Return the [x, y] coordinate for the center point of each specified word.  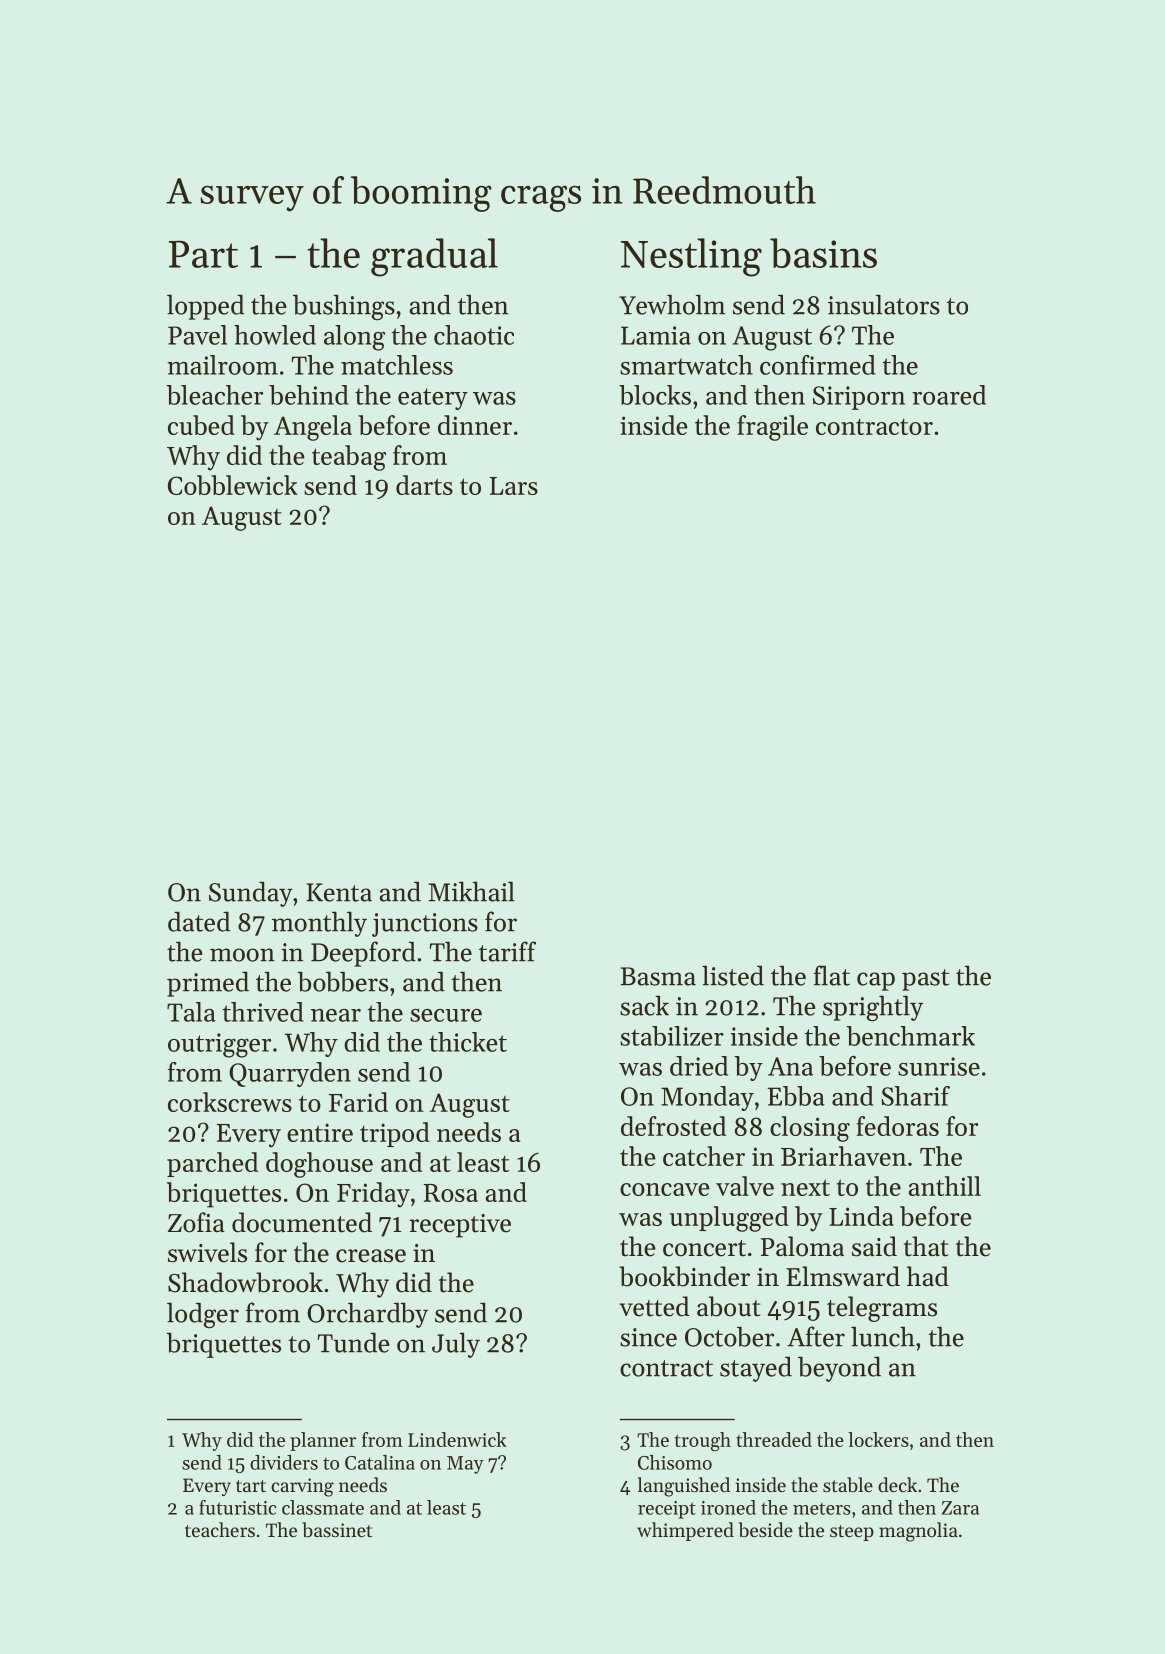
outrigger [219, 1045]
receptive [460, 1226]
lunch [883, 1336]
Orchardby [367, 1315]
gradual [434, 257]
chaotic [474, 335]
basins [823, 253]
